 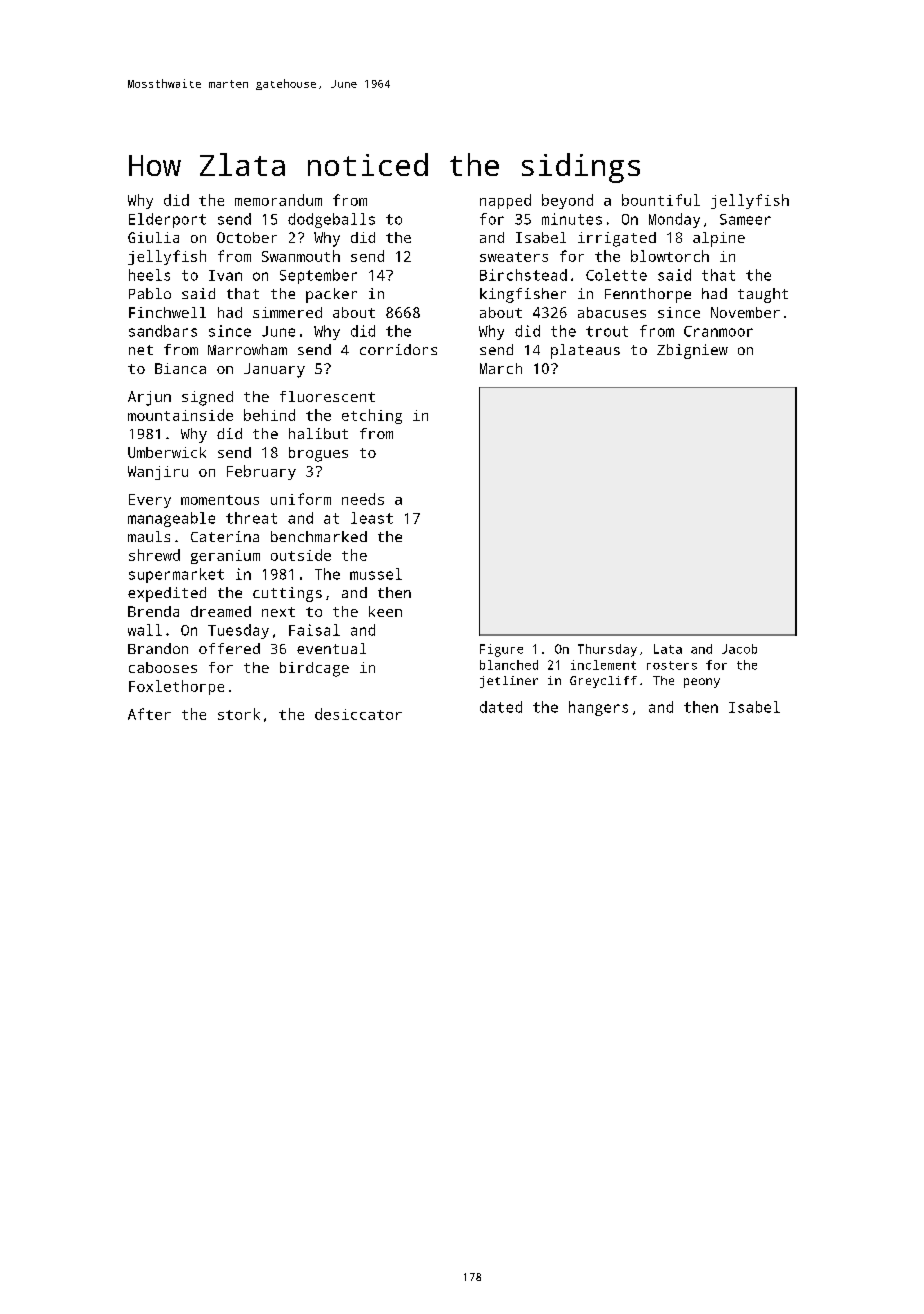 What do you see at coordinates (692, 351) in the screenshot?
I see `Zbigniew` at bounding box center [692, 351].
